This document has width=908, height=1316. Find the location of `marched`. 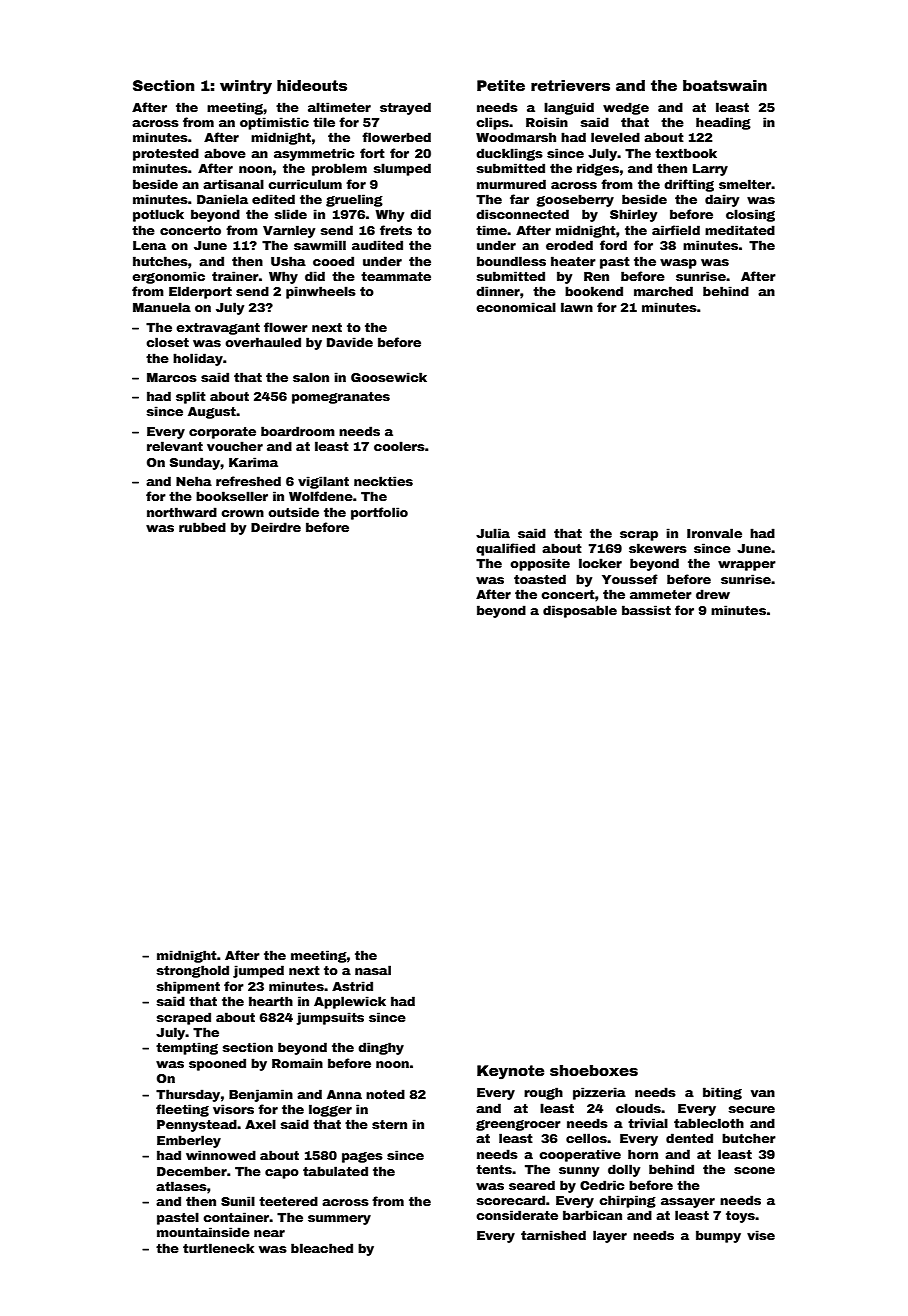

marched is located at coordinates (663, 291).
